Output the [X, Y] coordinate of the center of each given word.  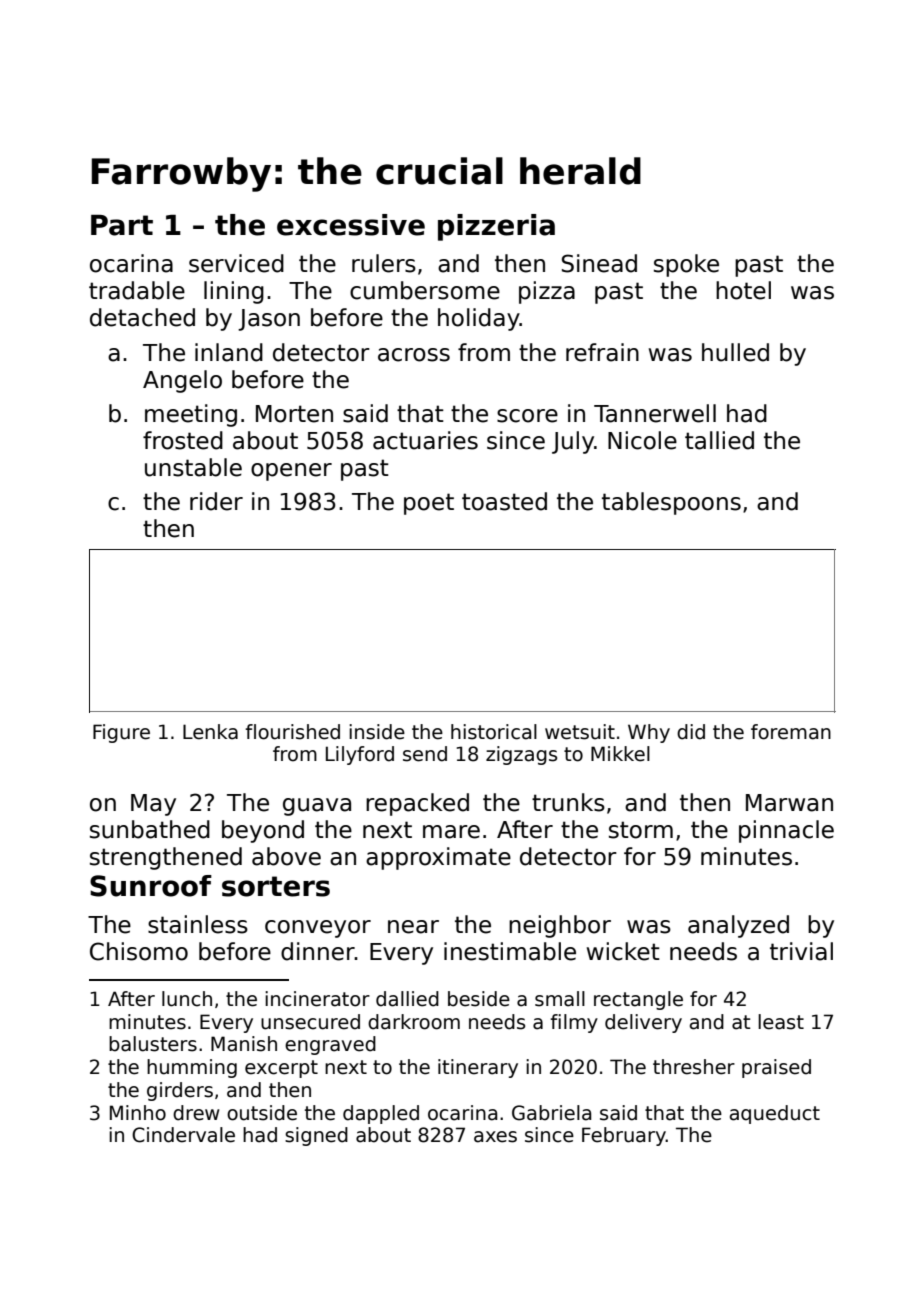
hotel [743, 290]
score [527, 416]
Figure [121, 733]
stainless [198, 924]
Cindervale [183, 1135]
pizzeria [496, 227]
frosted [183, 440]
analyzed [738, 926]
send [425, 754]
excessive [351, 225]
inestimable [510, 951]
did [691, 732]
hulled [735, 352]
